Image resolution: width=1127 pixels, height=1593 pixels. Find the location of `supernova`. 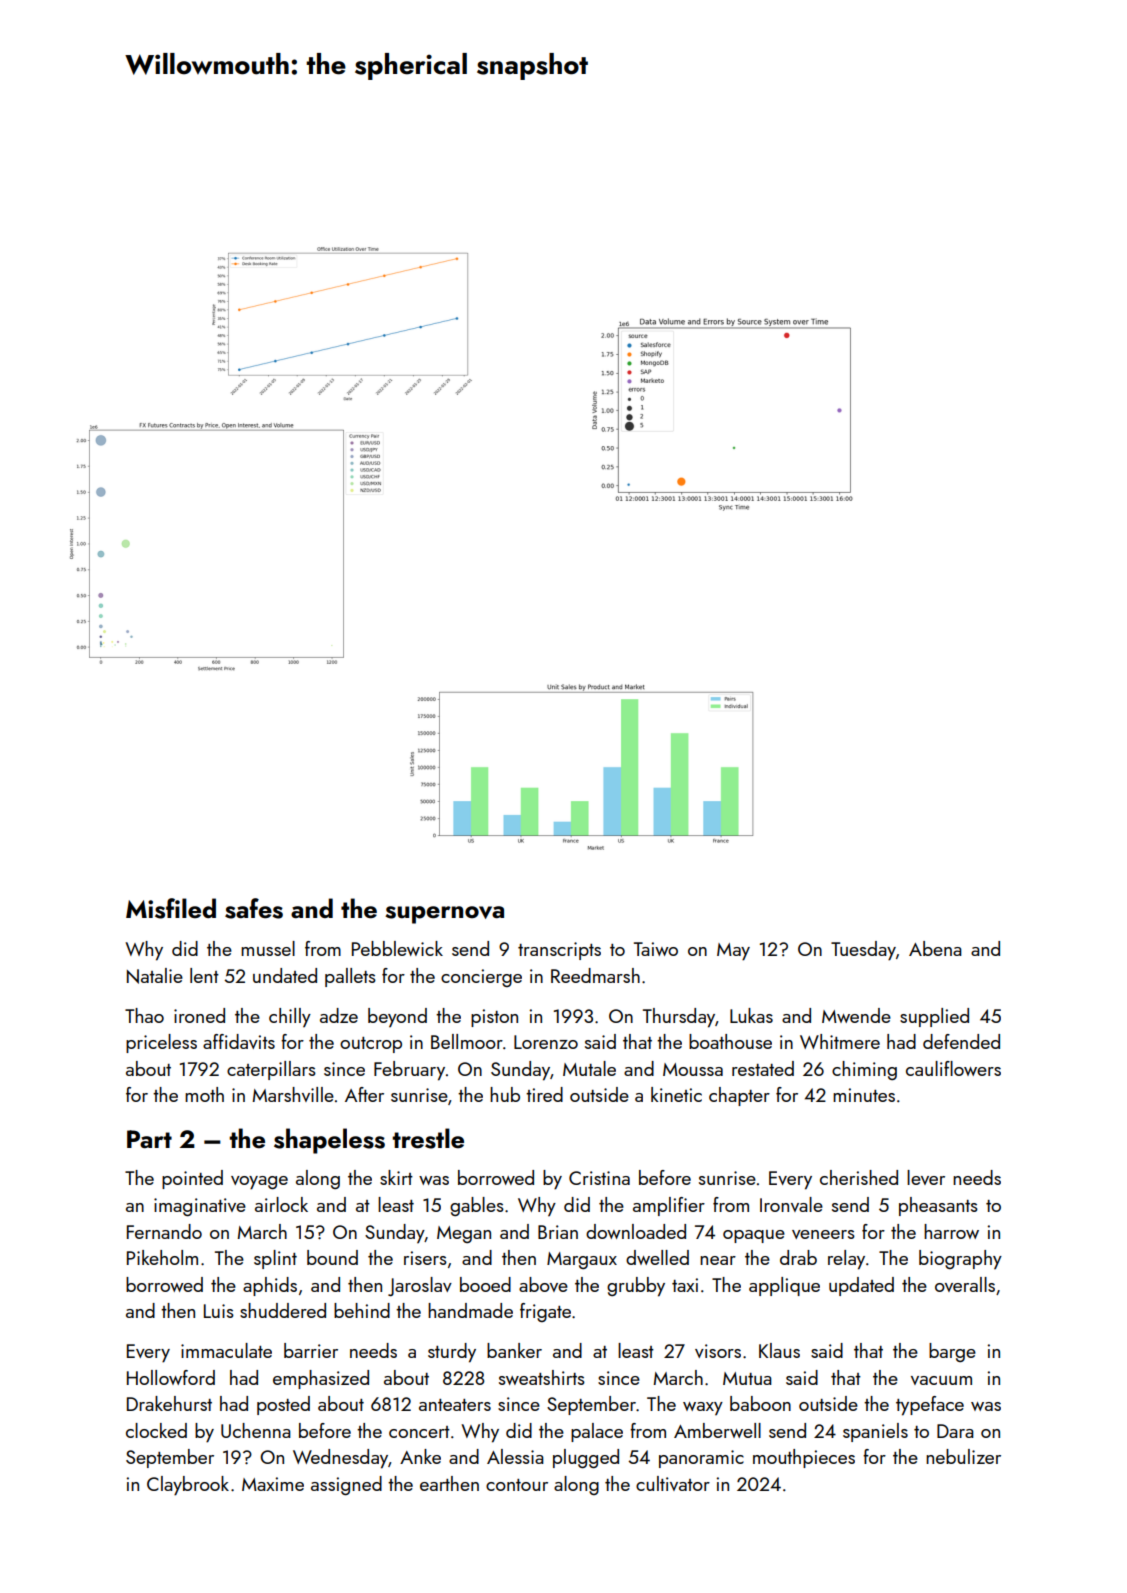

supernova is located at coordinates (444, 915).
